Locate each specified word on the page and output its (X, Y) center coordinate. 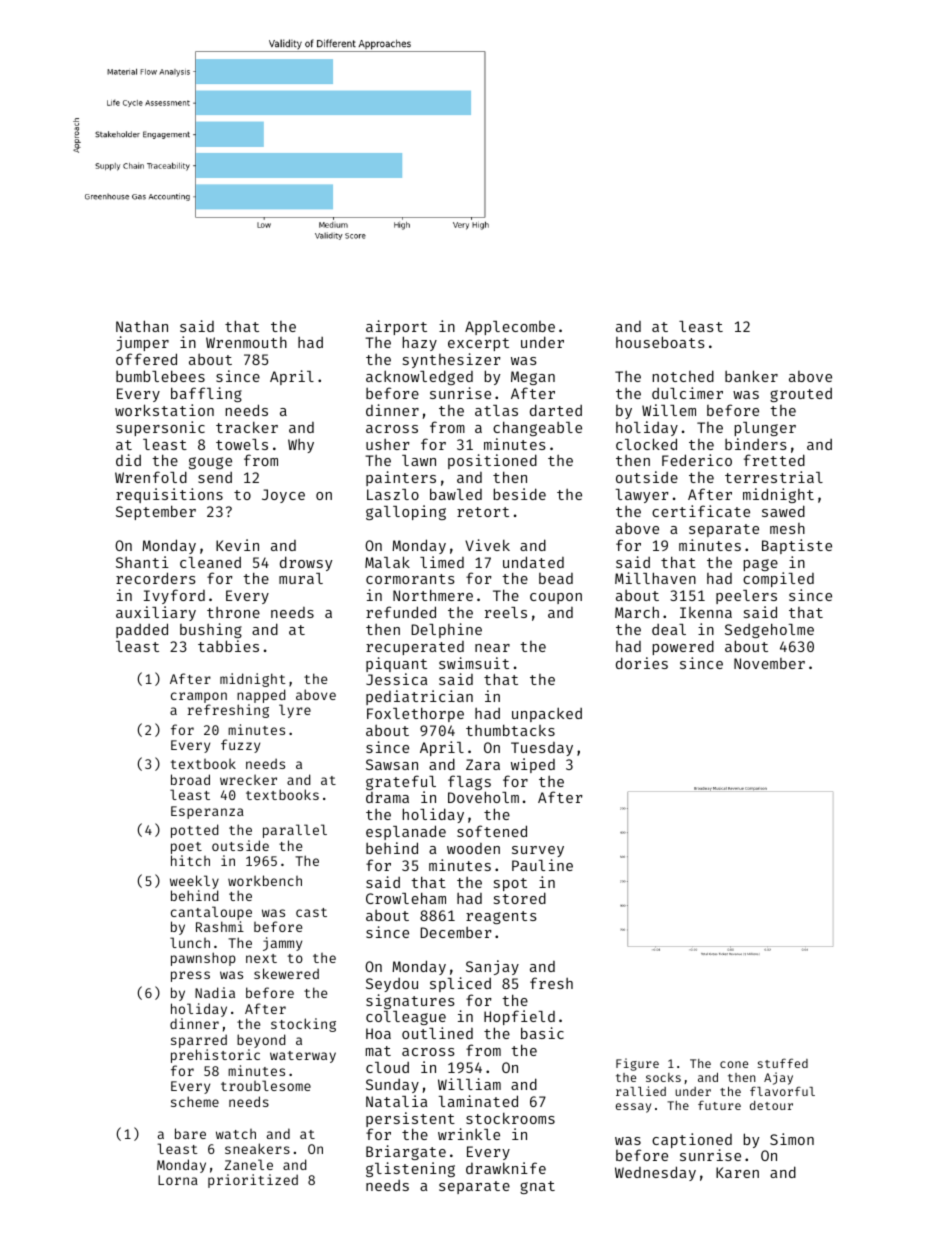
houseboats (660, 342)
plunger (765, 429)
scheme (195, 1101)
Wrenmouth (246, 342)
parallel (295, 831)
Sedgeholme (769, 631)
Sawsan (392, 764)
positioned (492, 461)
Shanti (142, 562)
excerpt (478, 344)
